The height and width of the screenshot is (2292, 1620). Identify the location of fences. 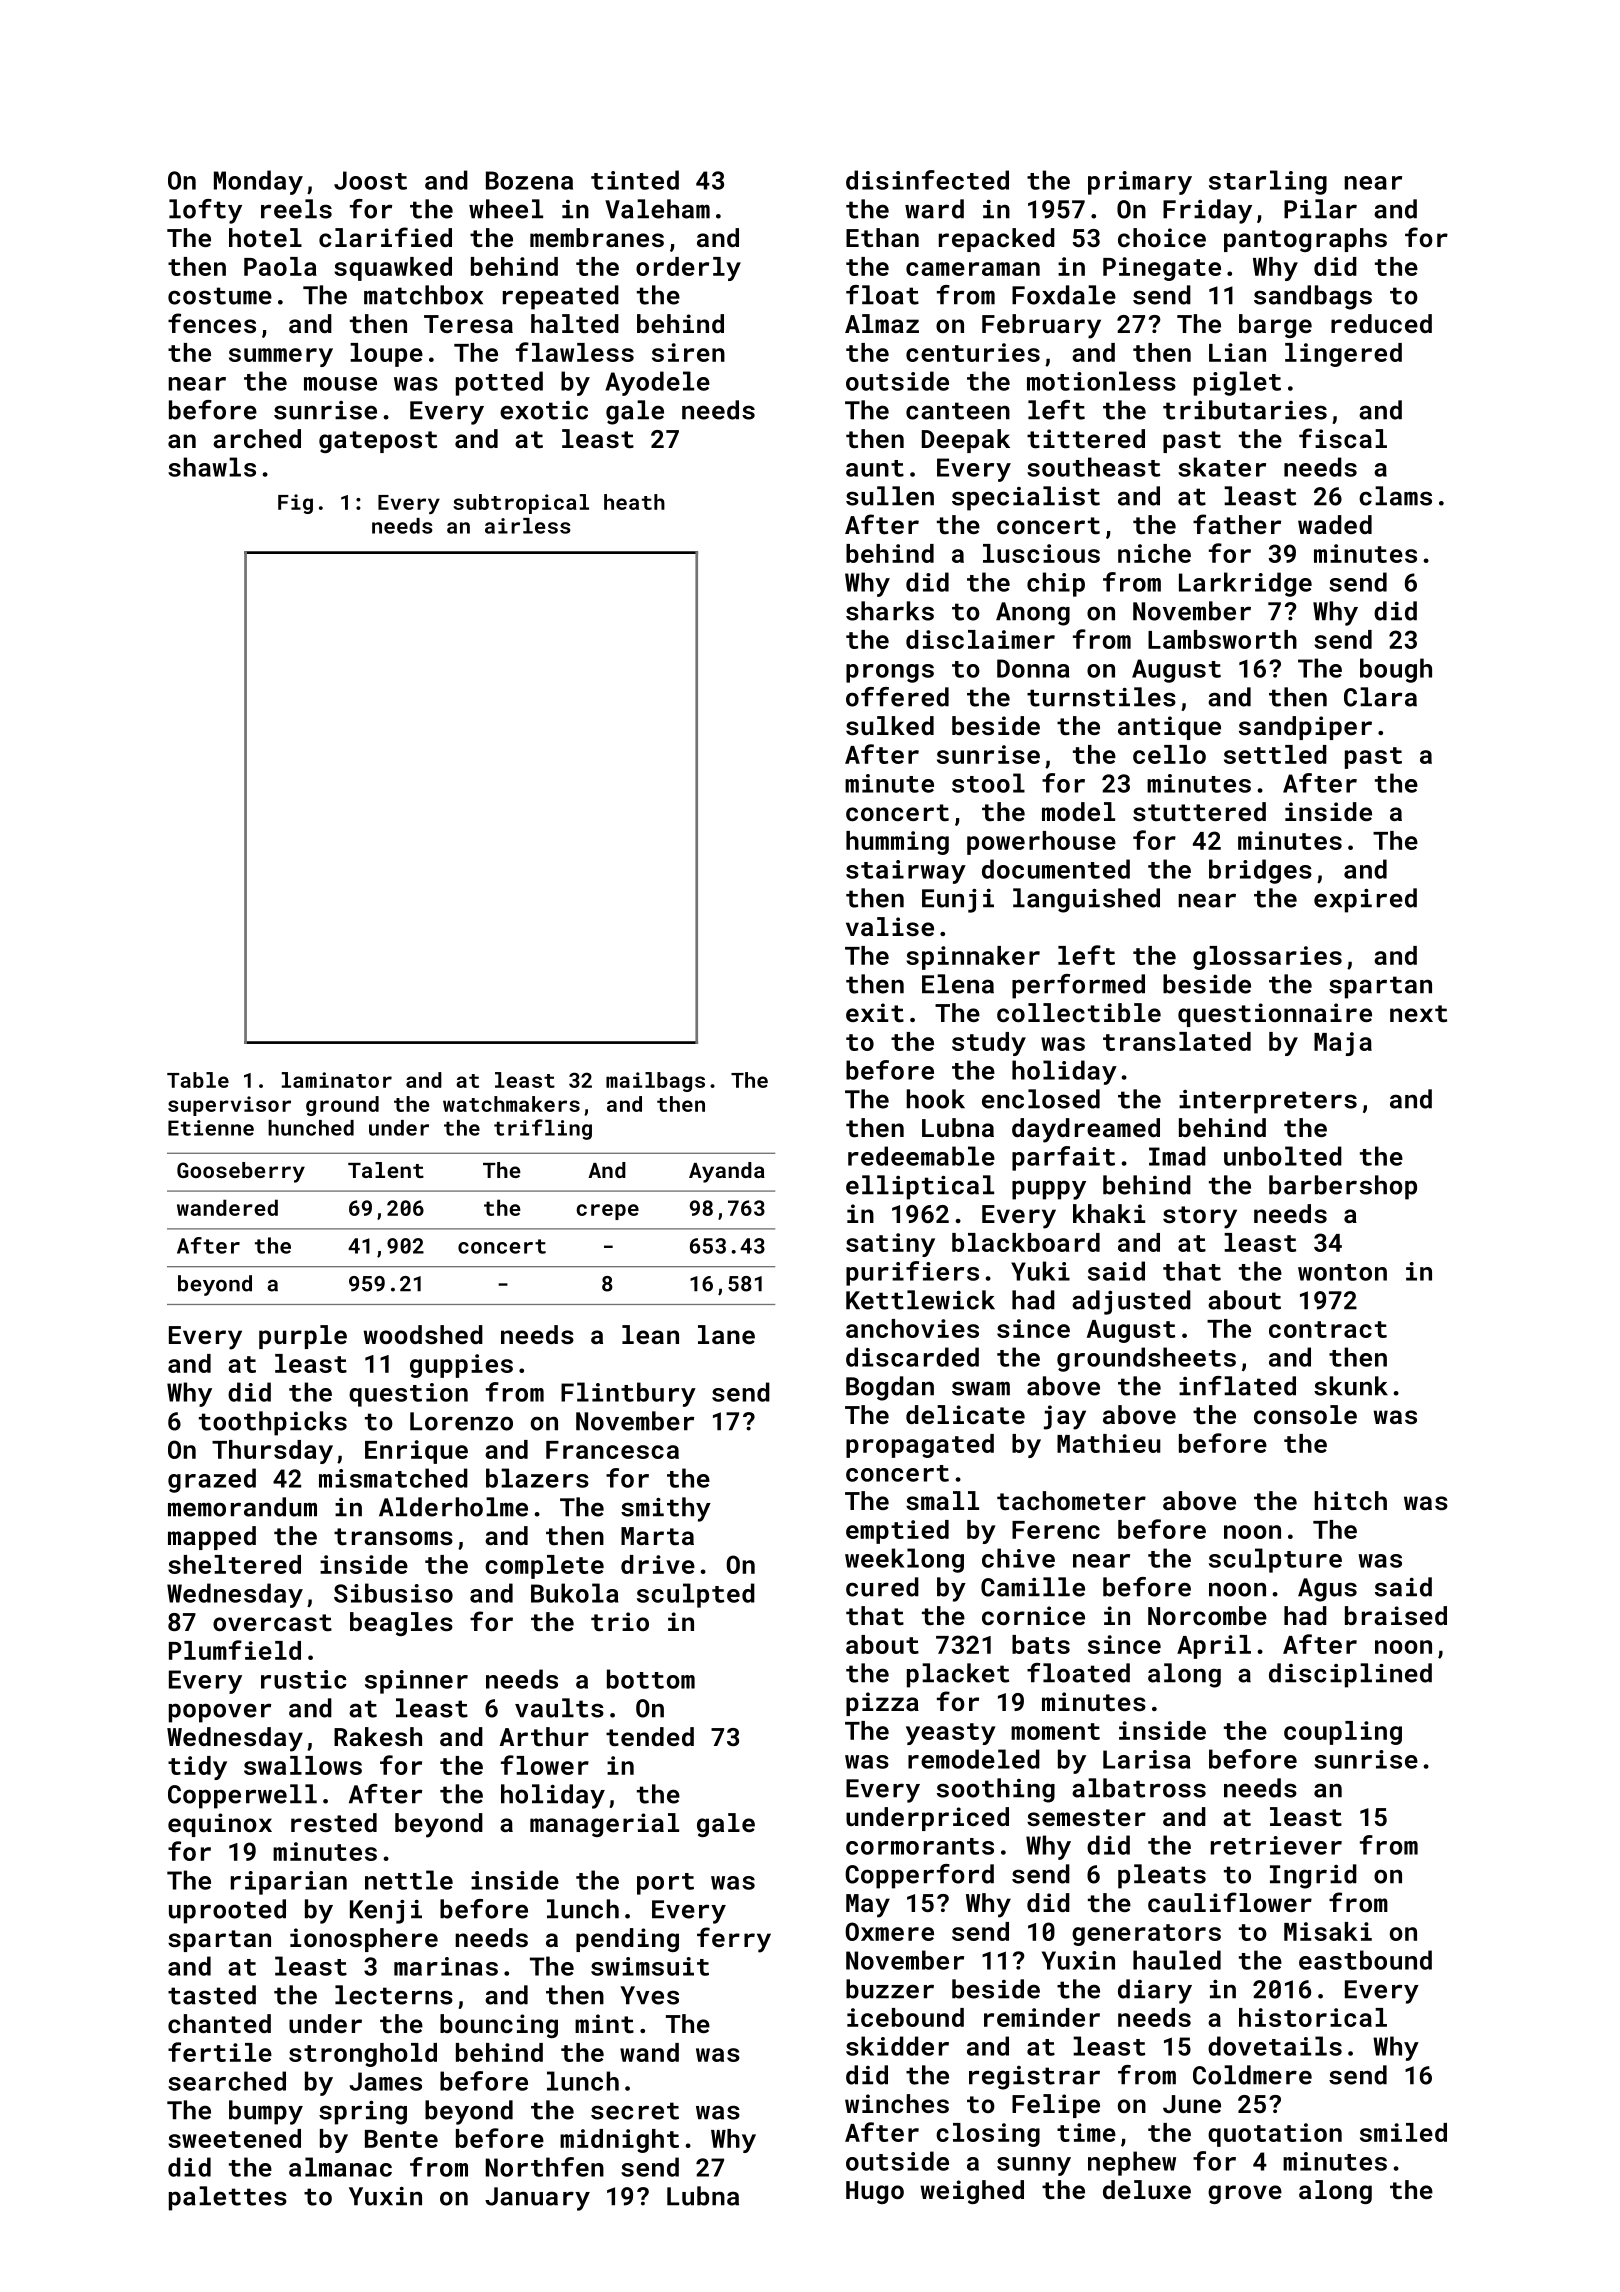
(212, 323).
